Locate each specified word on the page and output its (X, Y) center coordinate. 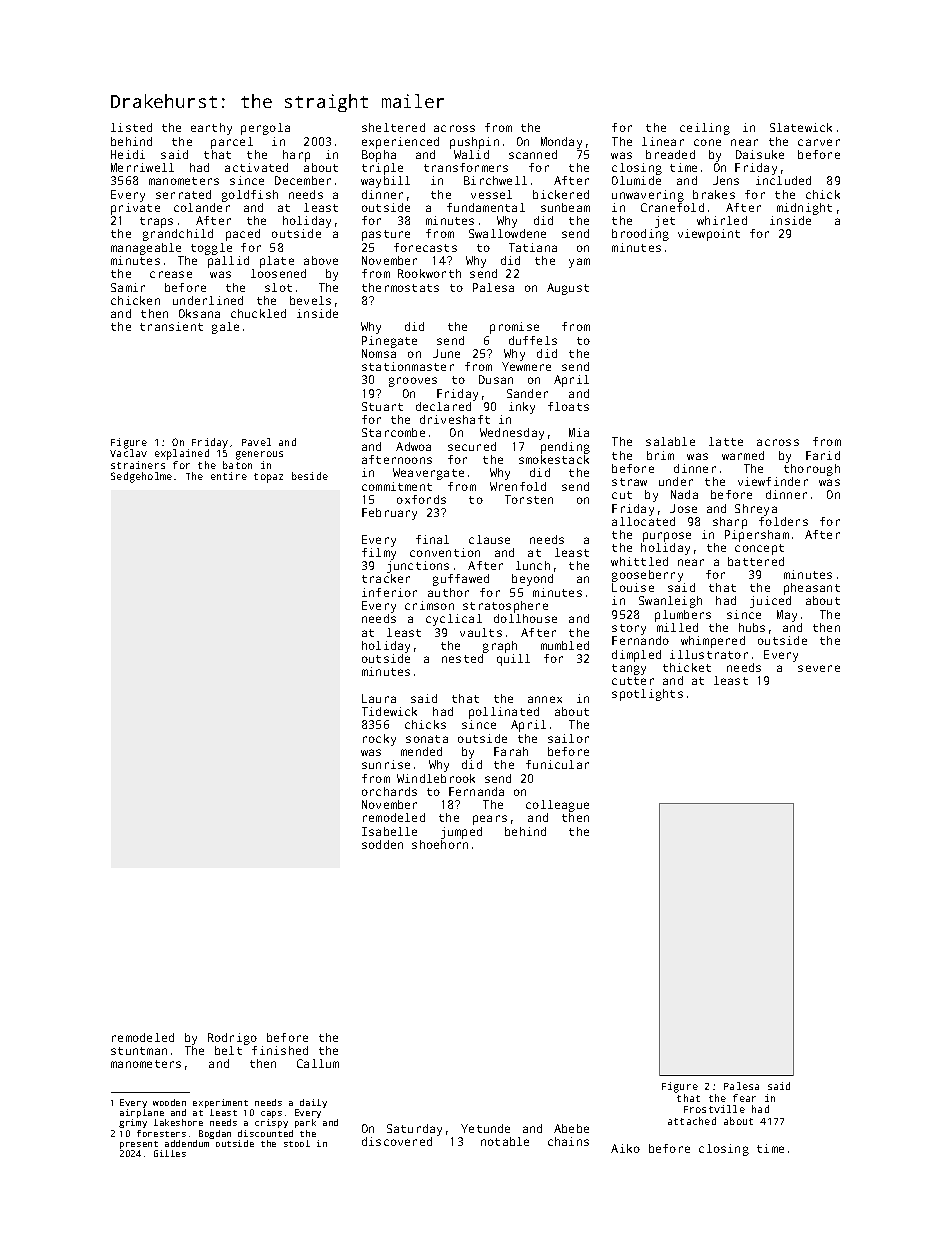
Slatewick (801, 127)
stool (297, 1143)
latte (726, 441)
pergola (265, 129)
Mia (579, 432)
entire (229, 476)
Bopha (379, 156)
